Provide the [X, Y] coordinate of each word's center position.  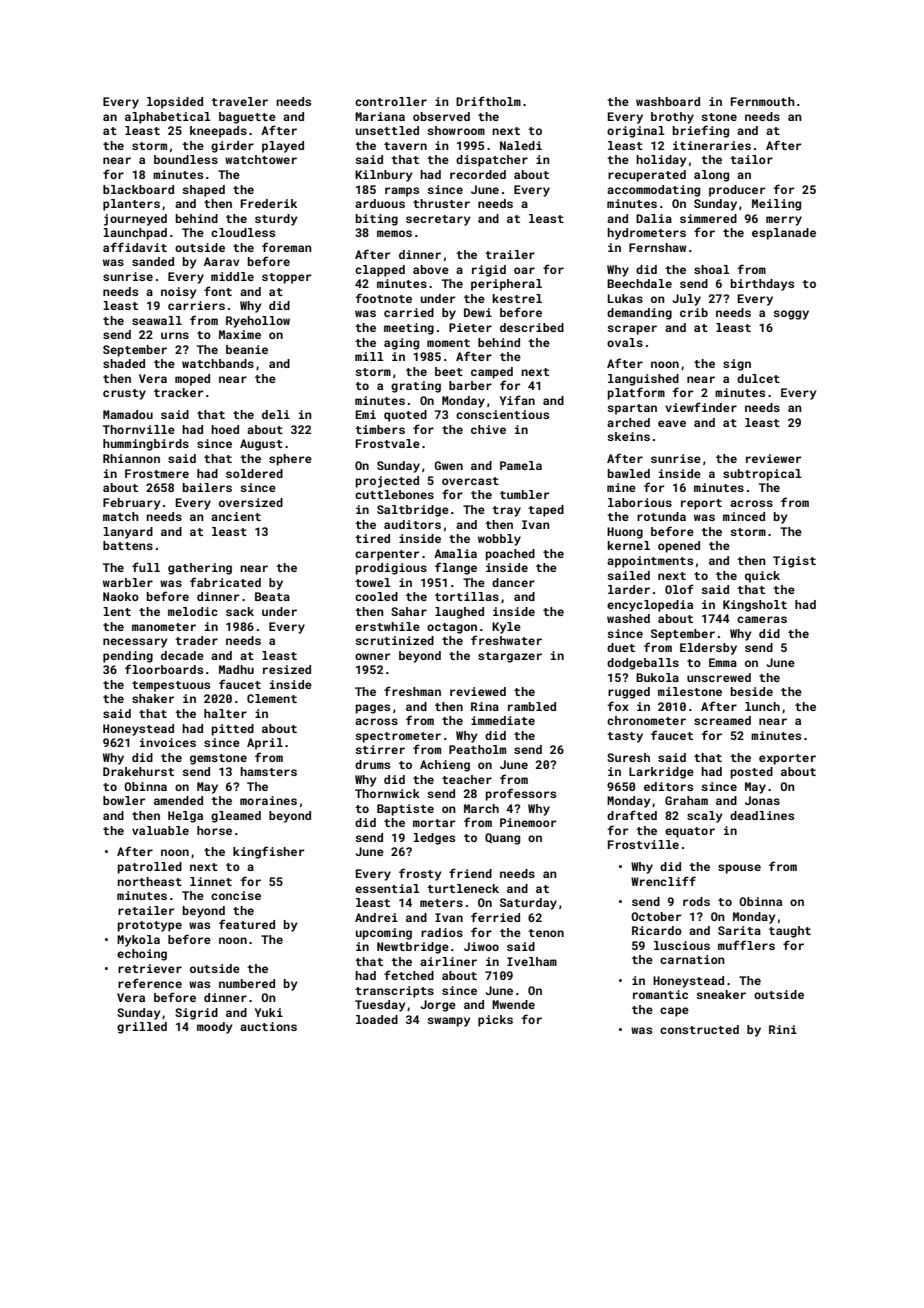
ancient [236, 516]
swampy [449, 1022]
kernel [628, 545]
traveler [239, 101]
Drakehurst [138, 771]
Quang [502, 839]
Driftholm [488, 101]
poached [510, 555]
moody [215, 1028]
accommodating [653, 191]
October [656, 916]
